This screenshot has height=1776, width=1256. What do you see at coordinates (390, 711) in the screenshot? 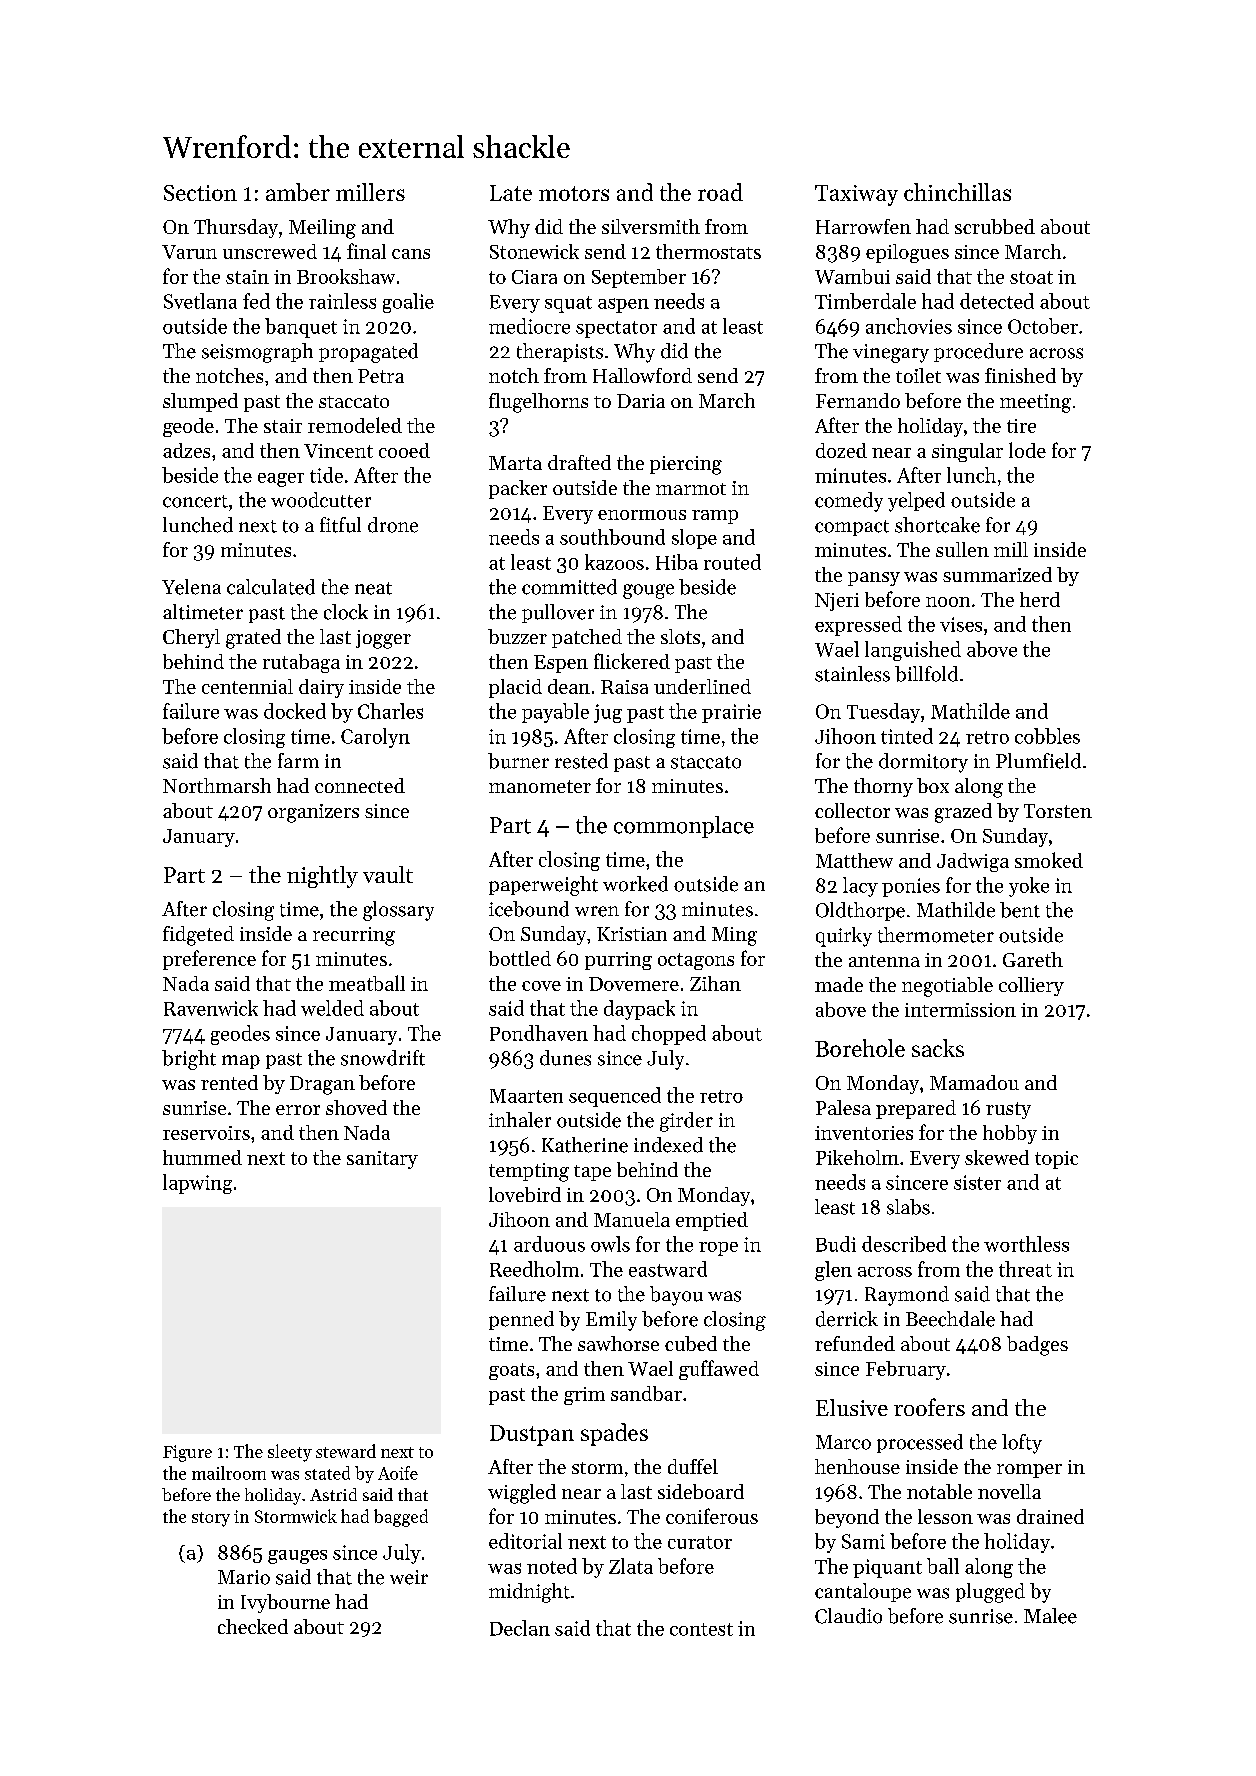
I see `Charles` at bounding box center [390, 711].
